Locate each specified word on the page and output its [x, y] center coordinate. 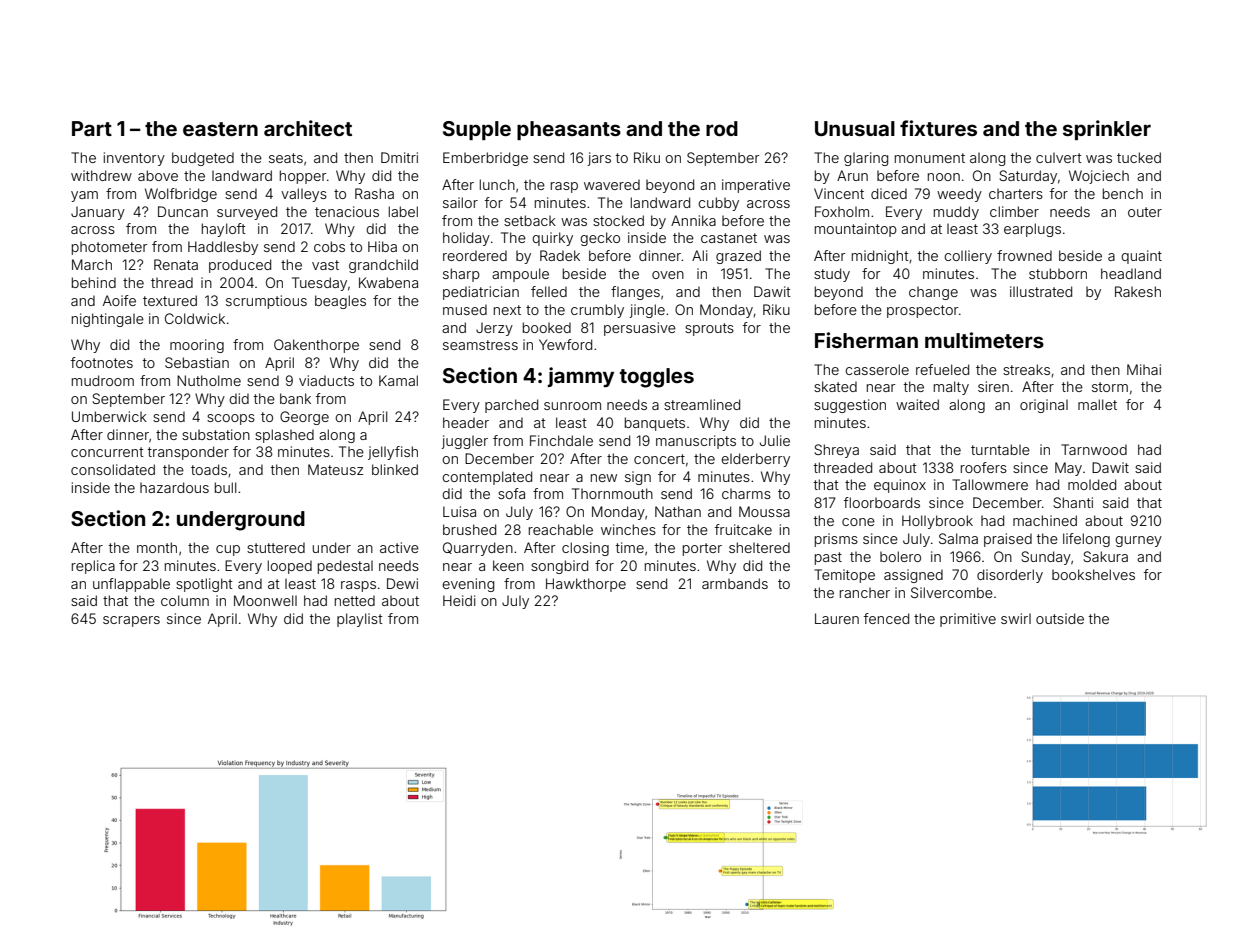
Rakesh [1138, 291]
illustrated [1041, 291]
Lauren [837, 618]
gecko [600, 239]
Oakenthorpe [316, 346]
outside [1060, 618]
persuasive [640, 329]
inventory [134, 159]
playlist [360, 620]
